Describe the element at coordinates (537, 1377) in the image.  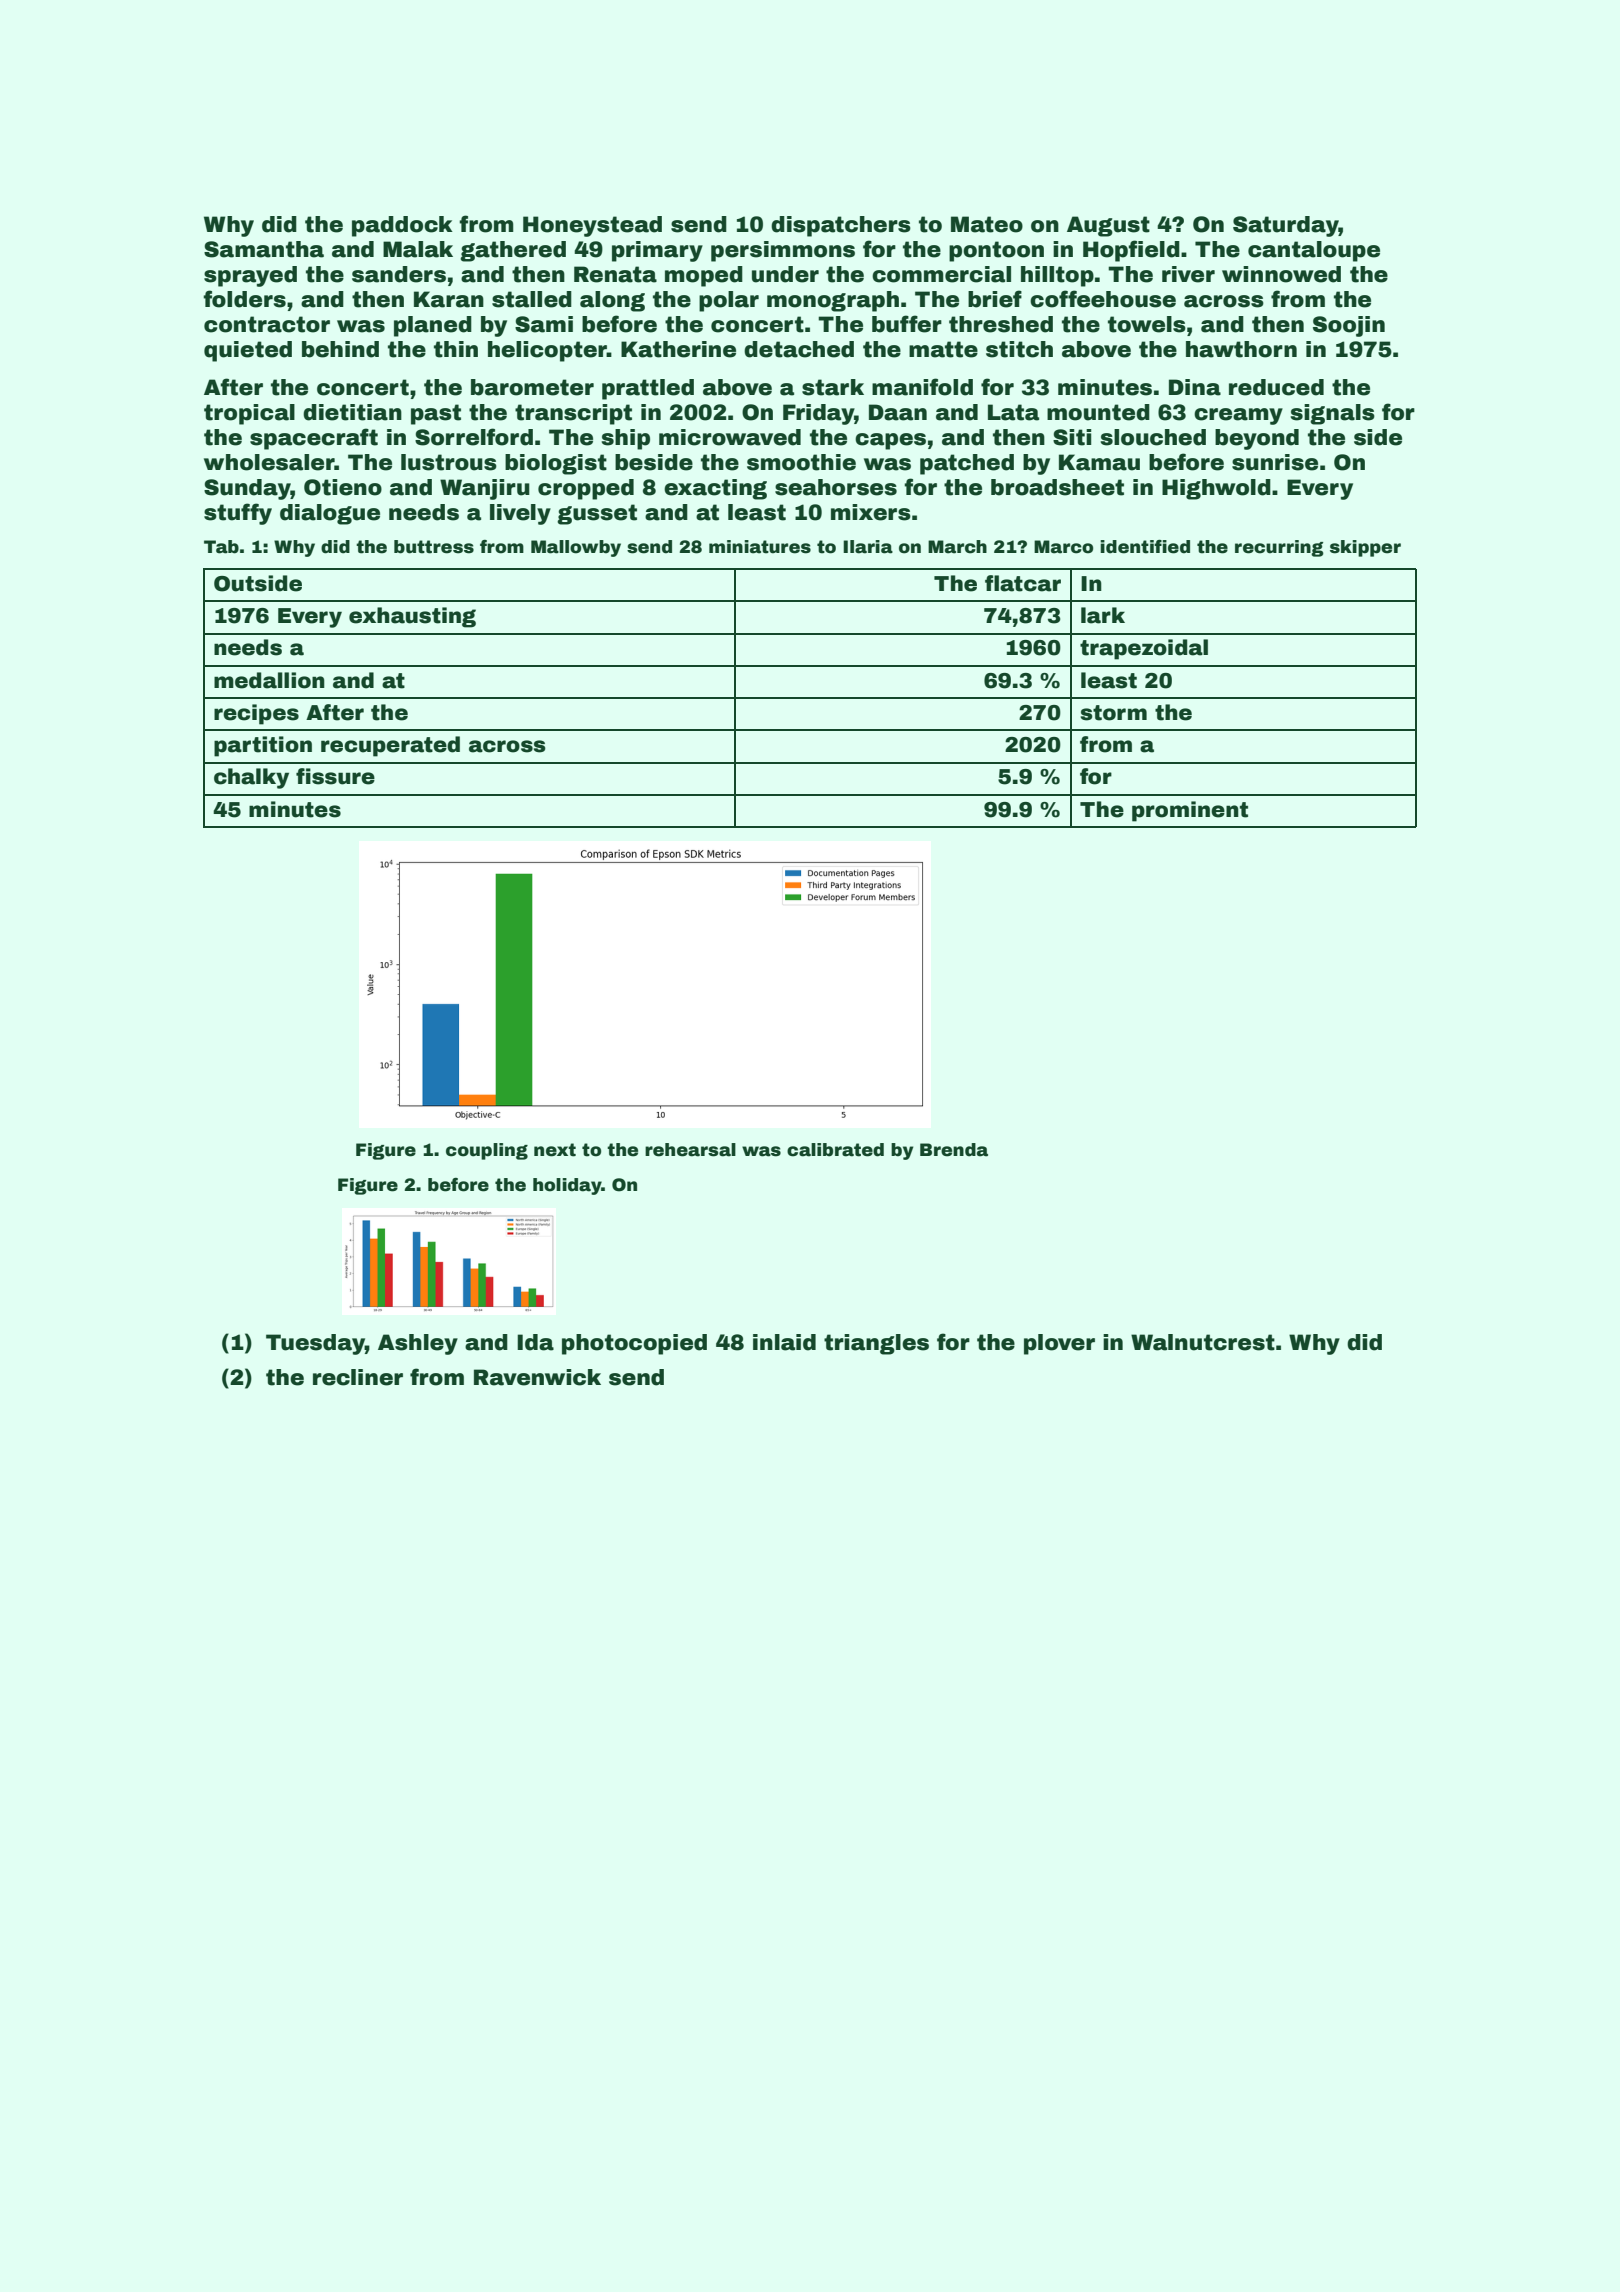
I see `Ravenwick` at that location.
